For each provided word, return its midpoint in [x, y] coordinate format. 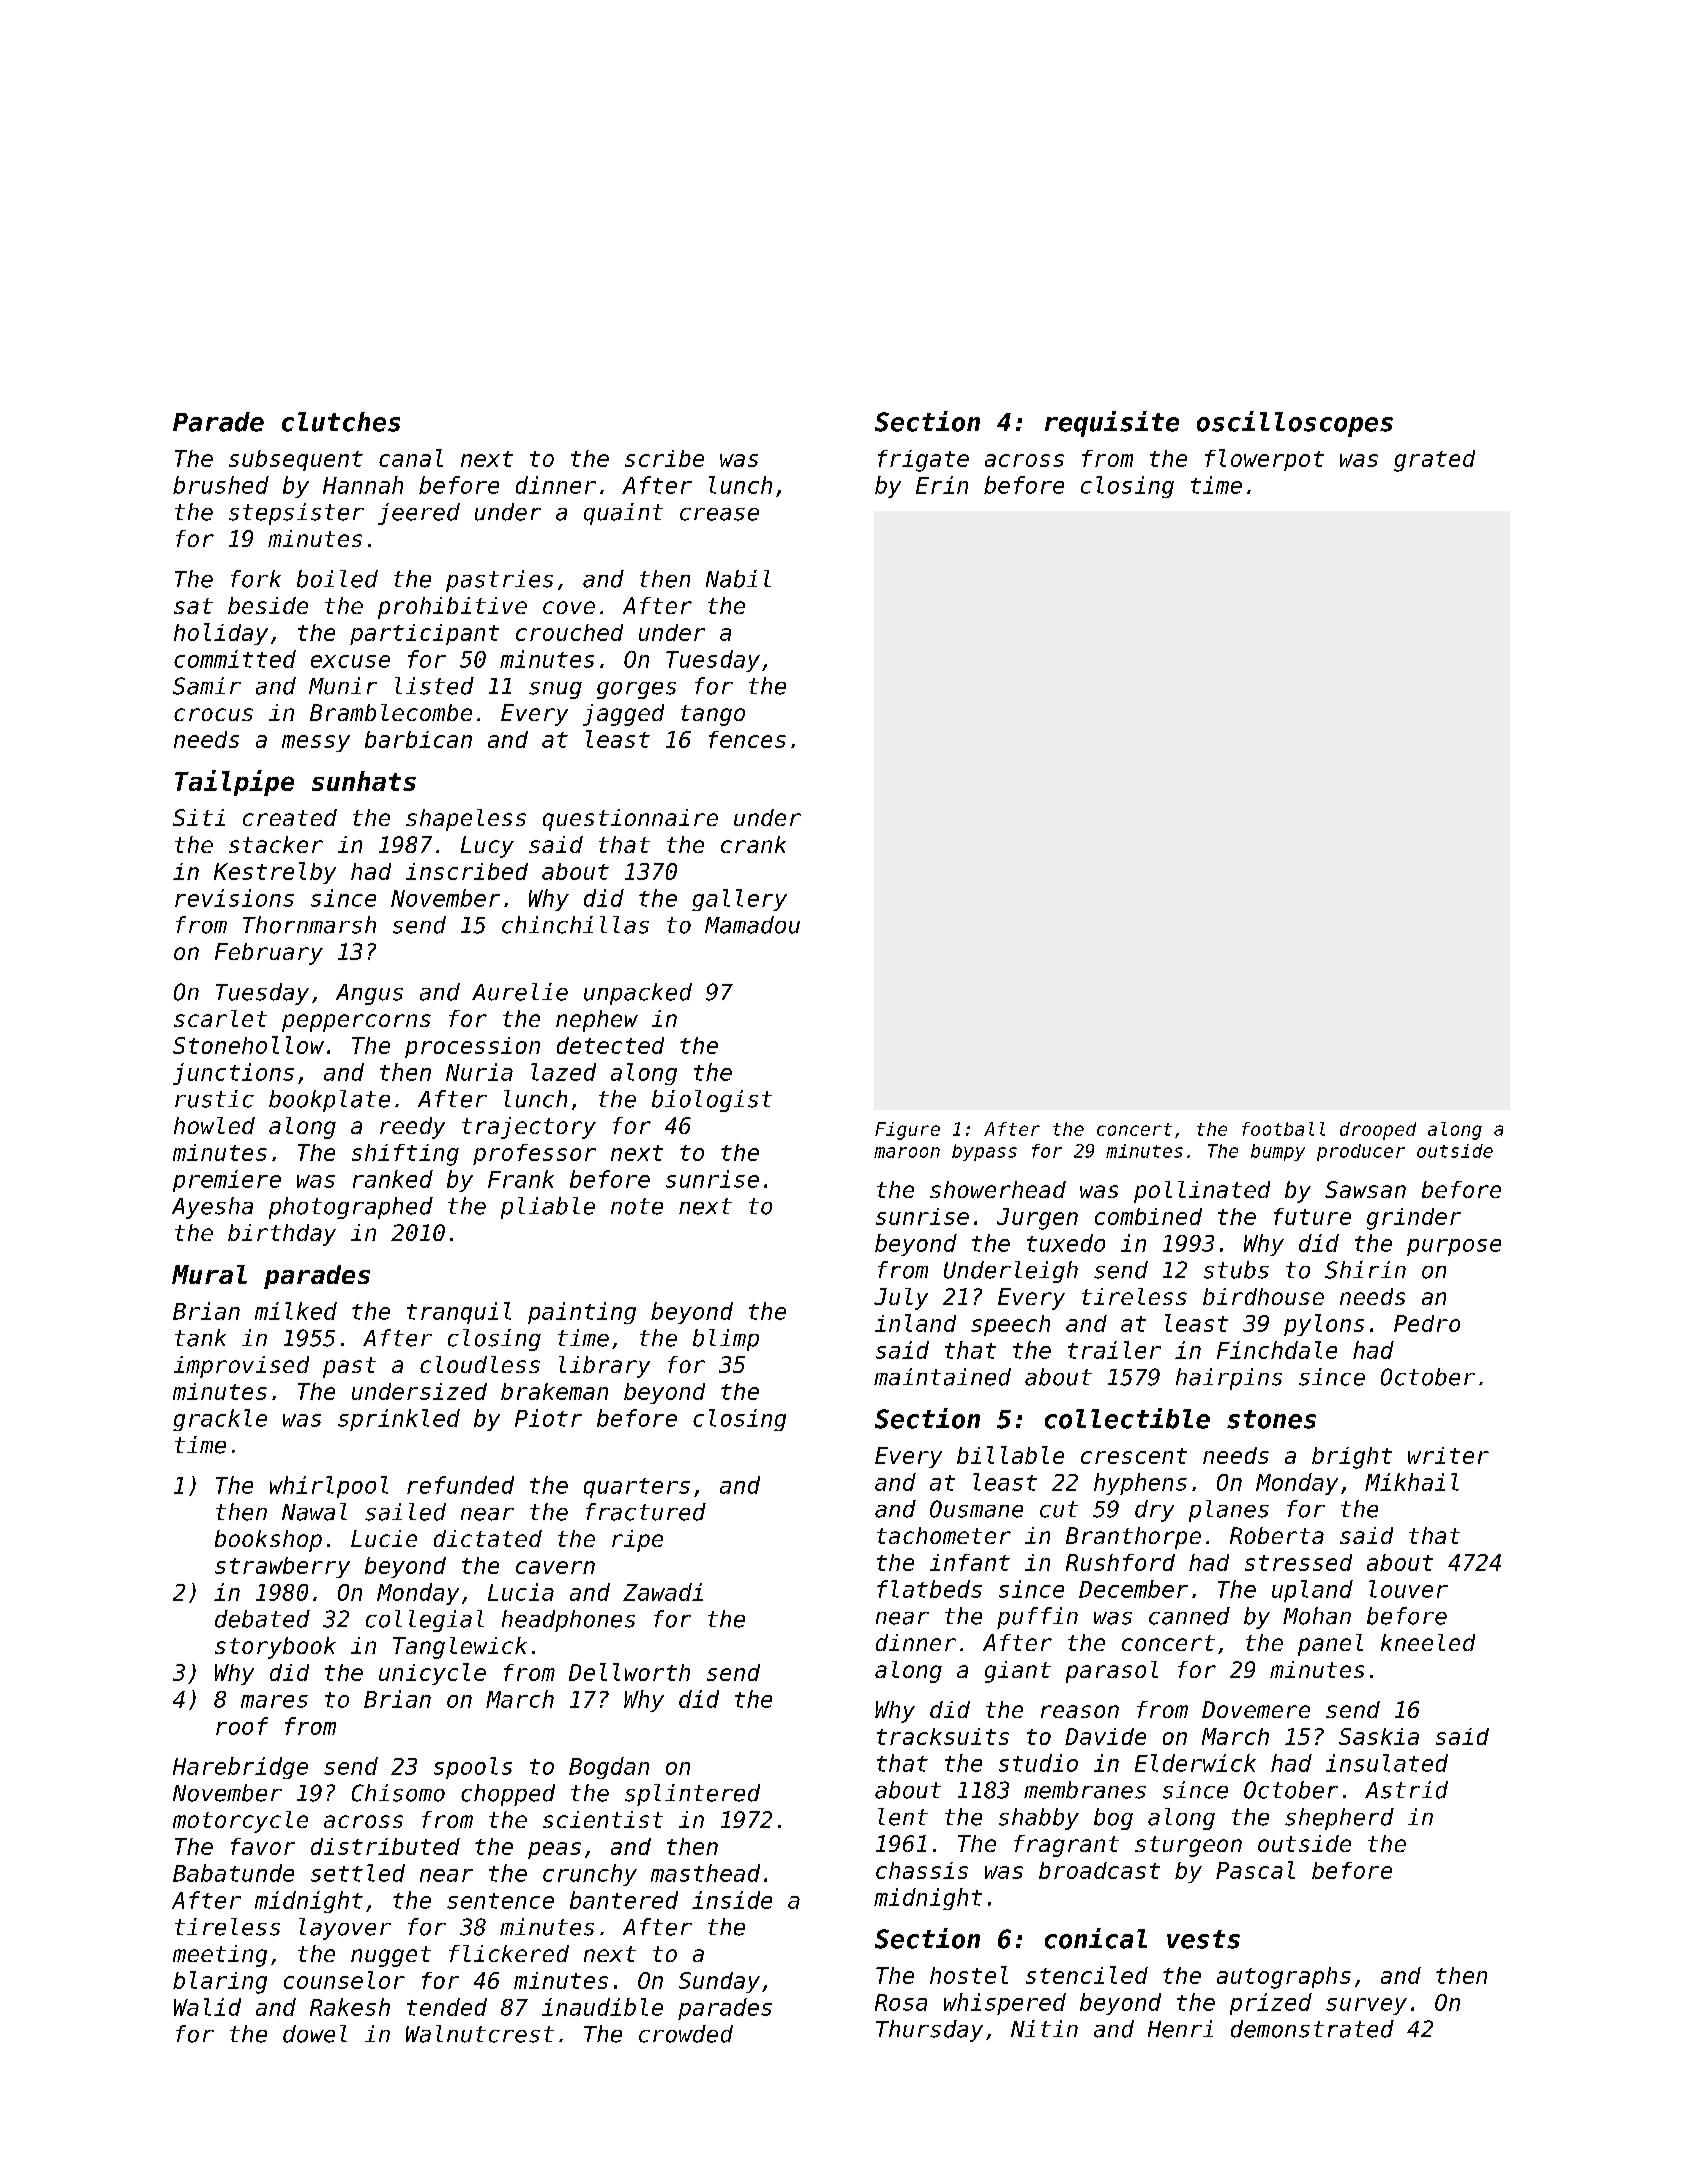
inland [915, 1323]
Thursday [929, 2031]
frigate [923, 461]
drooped [1378, 1131]
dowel [315, 2034]
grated [1434, 461]
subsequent [296, 460]
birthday [282, 1235]
